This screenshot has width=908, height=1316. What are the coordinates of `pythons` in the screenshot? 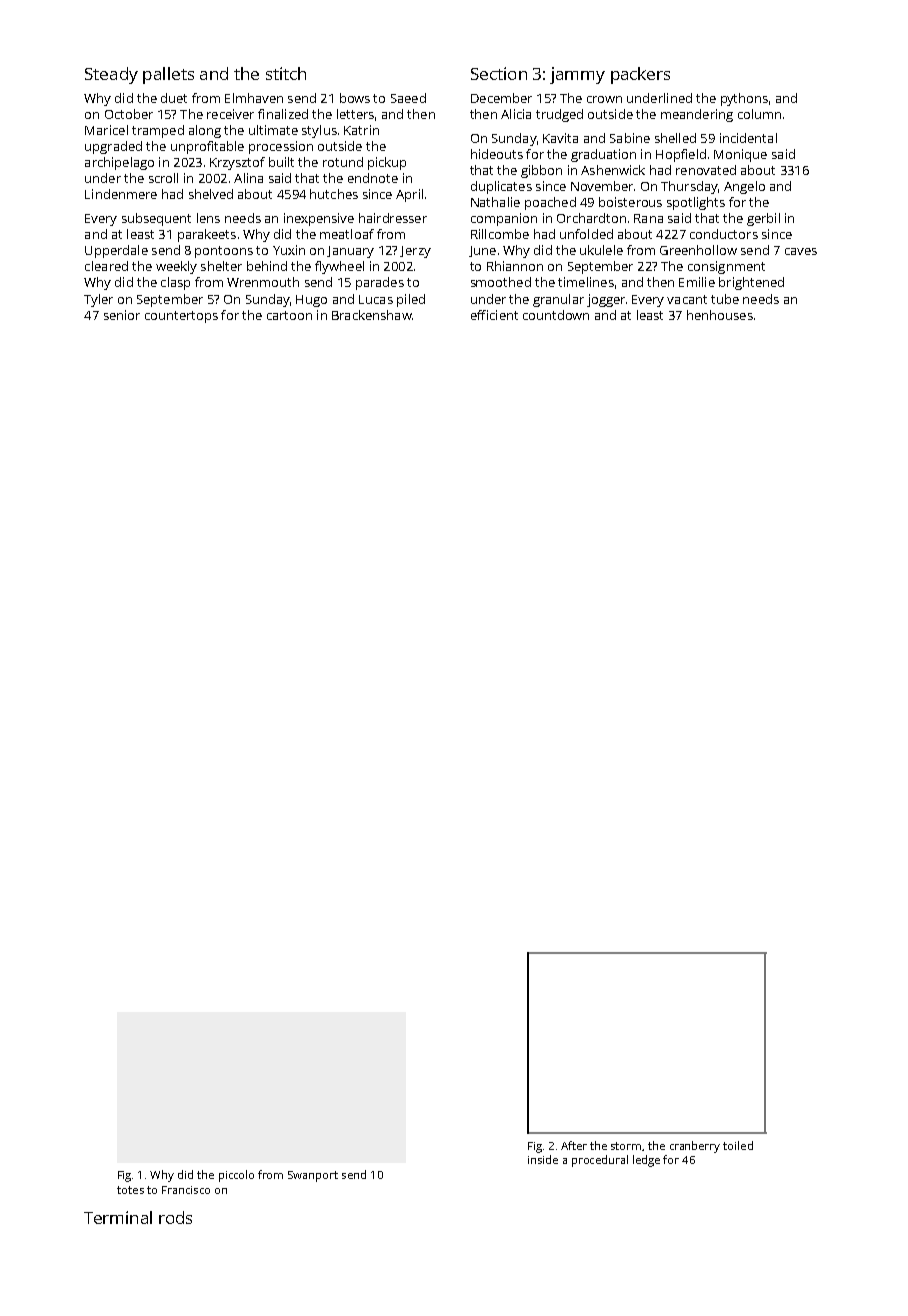 It's located at (744, 99).
